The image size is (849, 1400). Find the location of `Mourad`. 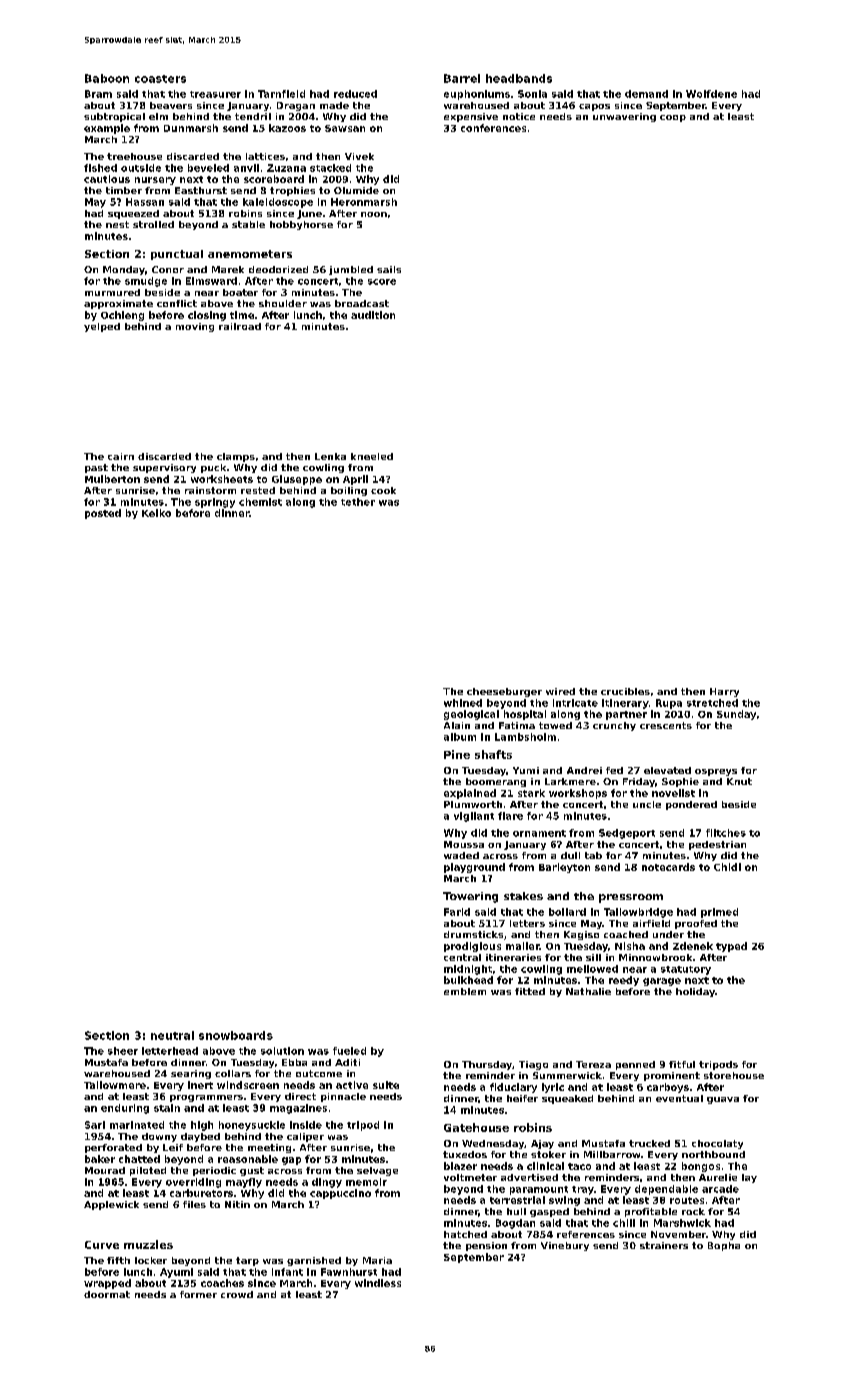

Mourad is located at coordinates (105, 1170).
